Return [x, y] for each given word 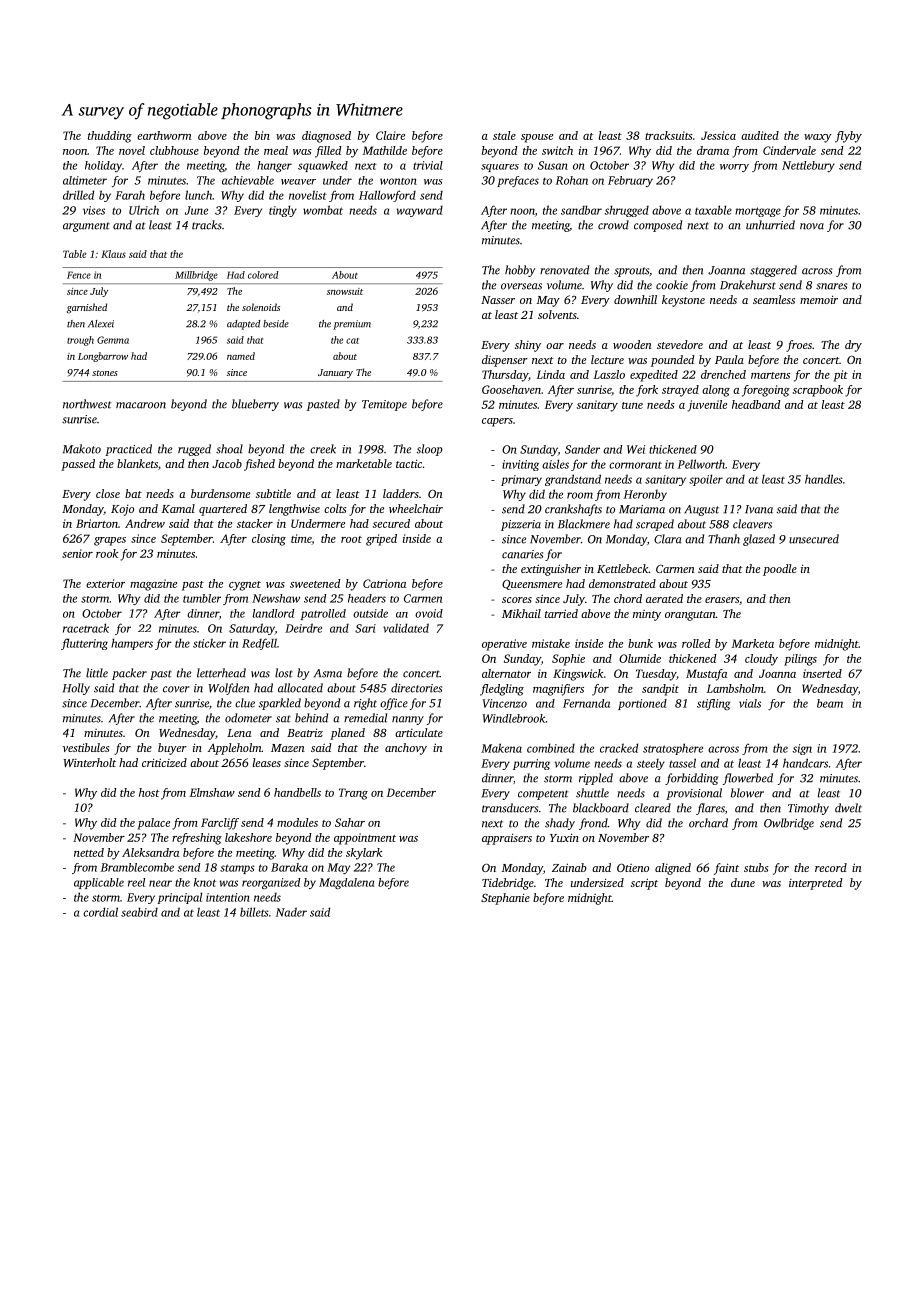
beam [830, 703]
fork [647, 391]
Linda [551, 374]
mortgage [758, 212]
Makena [501, 748]
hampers [132, 644]
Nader [291, 912]
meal [276, 150]
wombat [323, 210]
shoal [229, 449]
